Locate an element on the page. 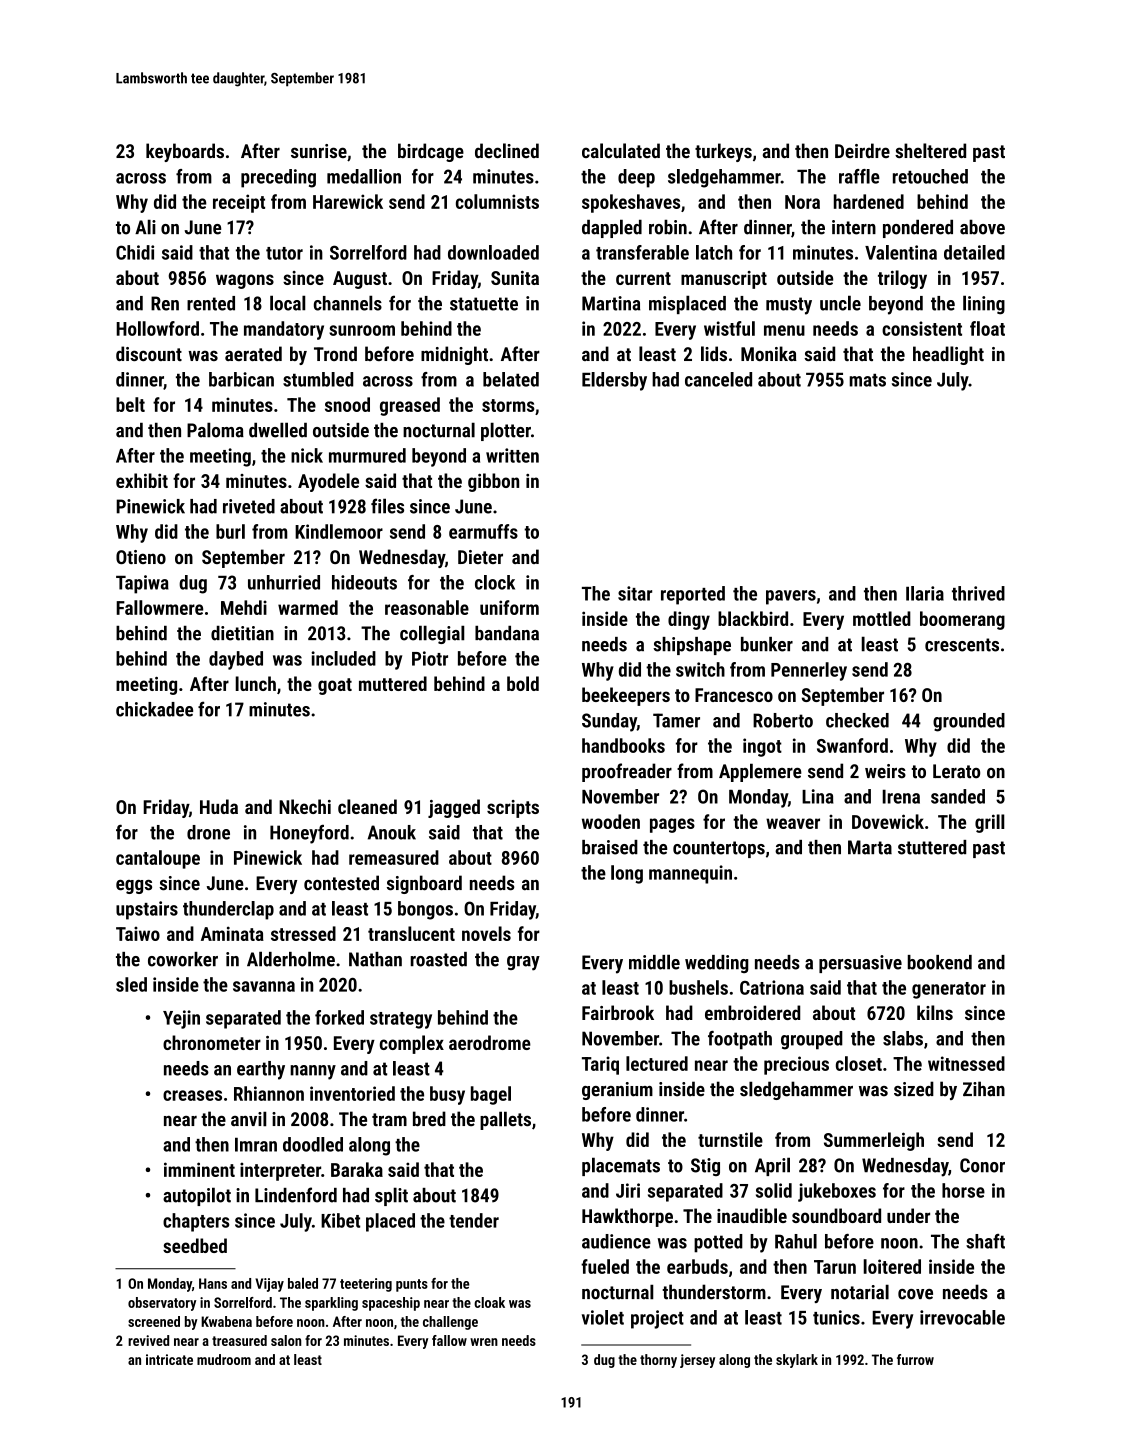 The width and height of the image is (1121, 1450). remeasured is located at coordinates (394, 857).
